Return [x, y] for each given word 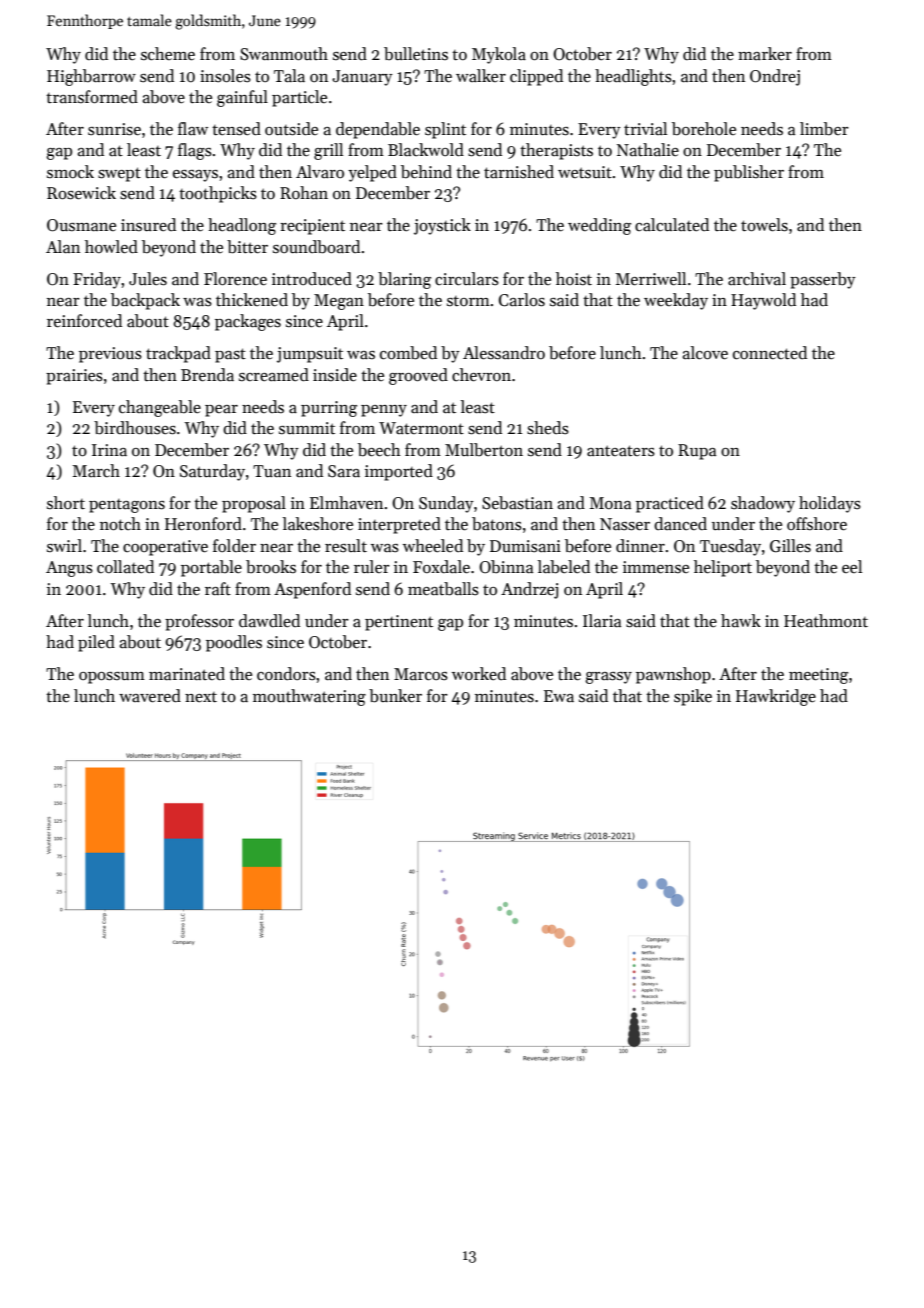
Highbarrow [91, 77]
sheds [548, 428]
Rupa [697, 452]
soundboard [316, 247]
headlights [633, 77]
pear [221, 411]
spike [693, 697]
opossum [112, 678]
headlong [242, 226]
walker [481, 75]
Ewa [559, 696]
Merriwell [651, 279]
